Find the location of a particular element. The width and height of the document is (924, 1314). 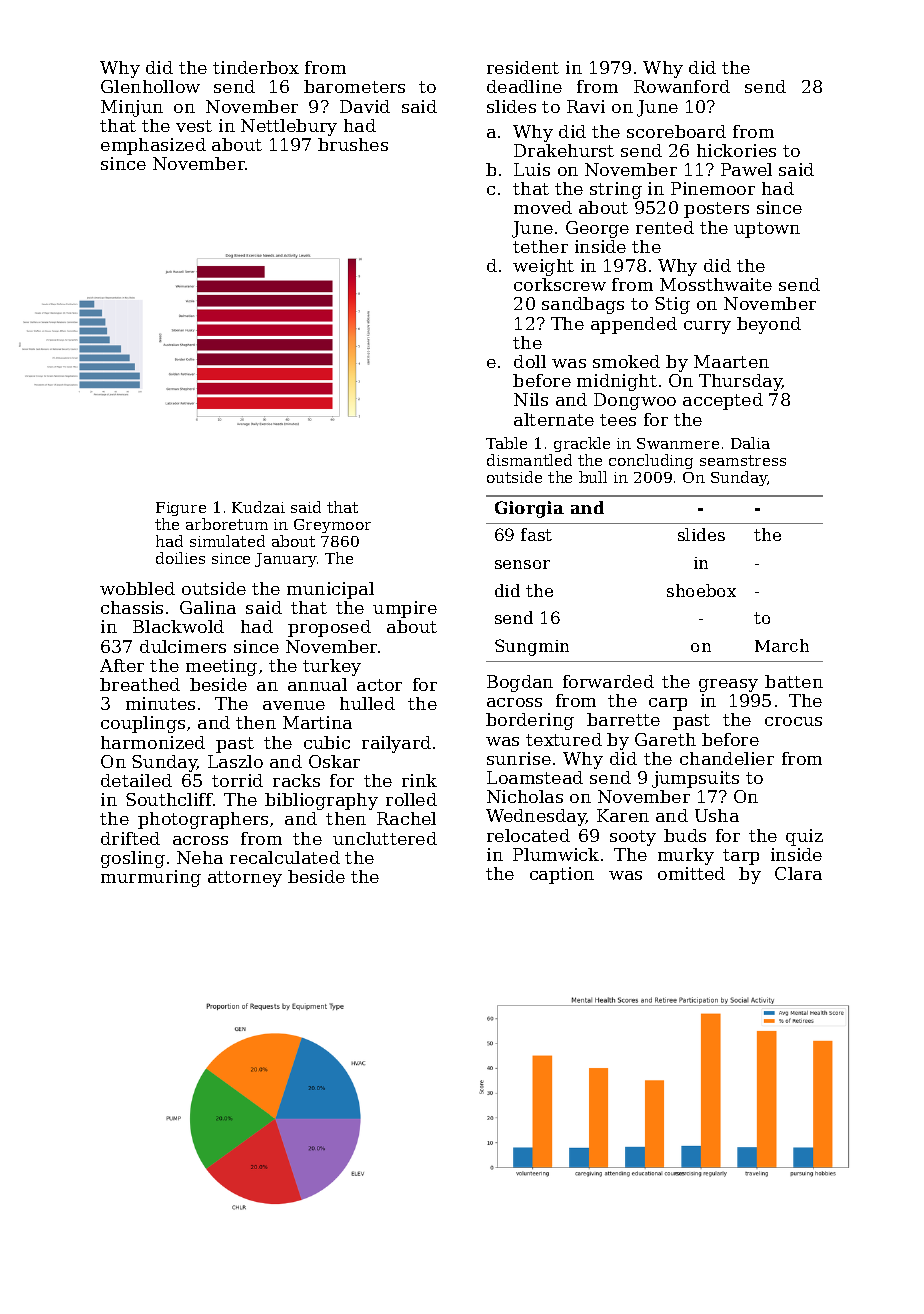

arboretum is located at coordinates (227, 524).
